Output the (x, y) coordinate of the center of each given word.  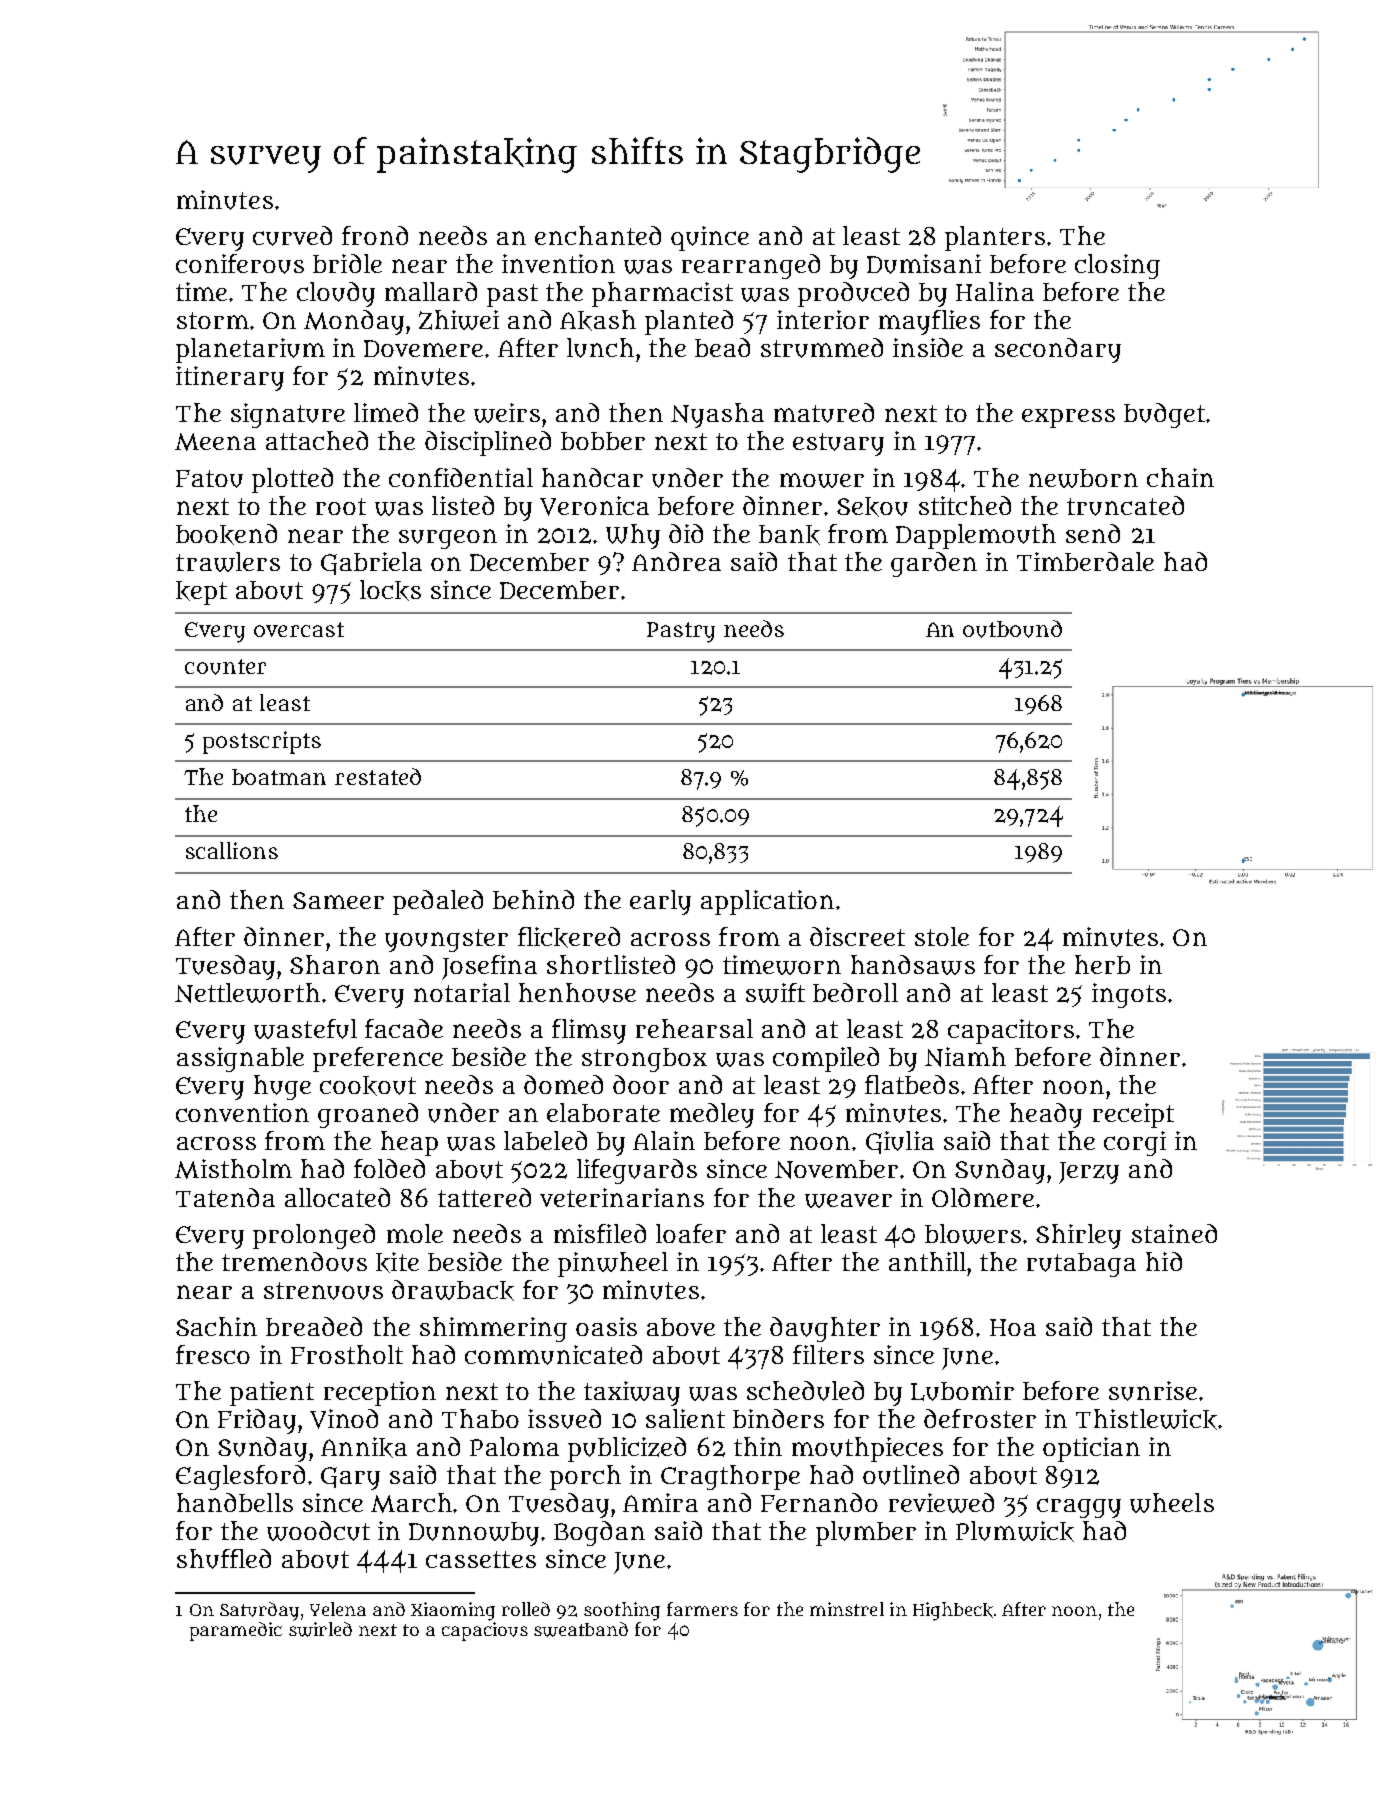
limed (386, 412)
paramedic (236, 1631)
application (767, 902)
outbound (1012, 629)
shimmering (493, 1329)
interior (823, 319)
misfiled (600, 1233)
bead (722, 347)
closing (1117, 266)
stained (1174, 1233)
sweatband (581, 1629)
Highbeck (953, 1611)
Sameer (338, 900)
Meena (215, 442)
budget (1164, 415)
